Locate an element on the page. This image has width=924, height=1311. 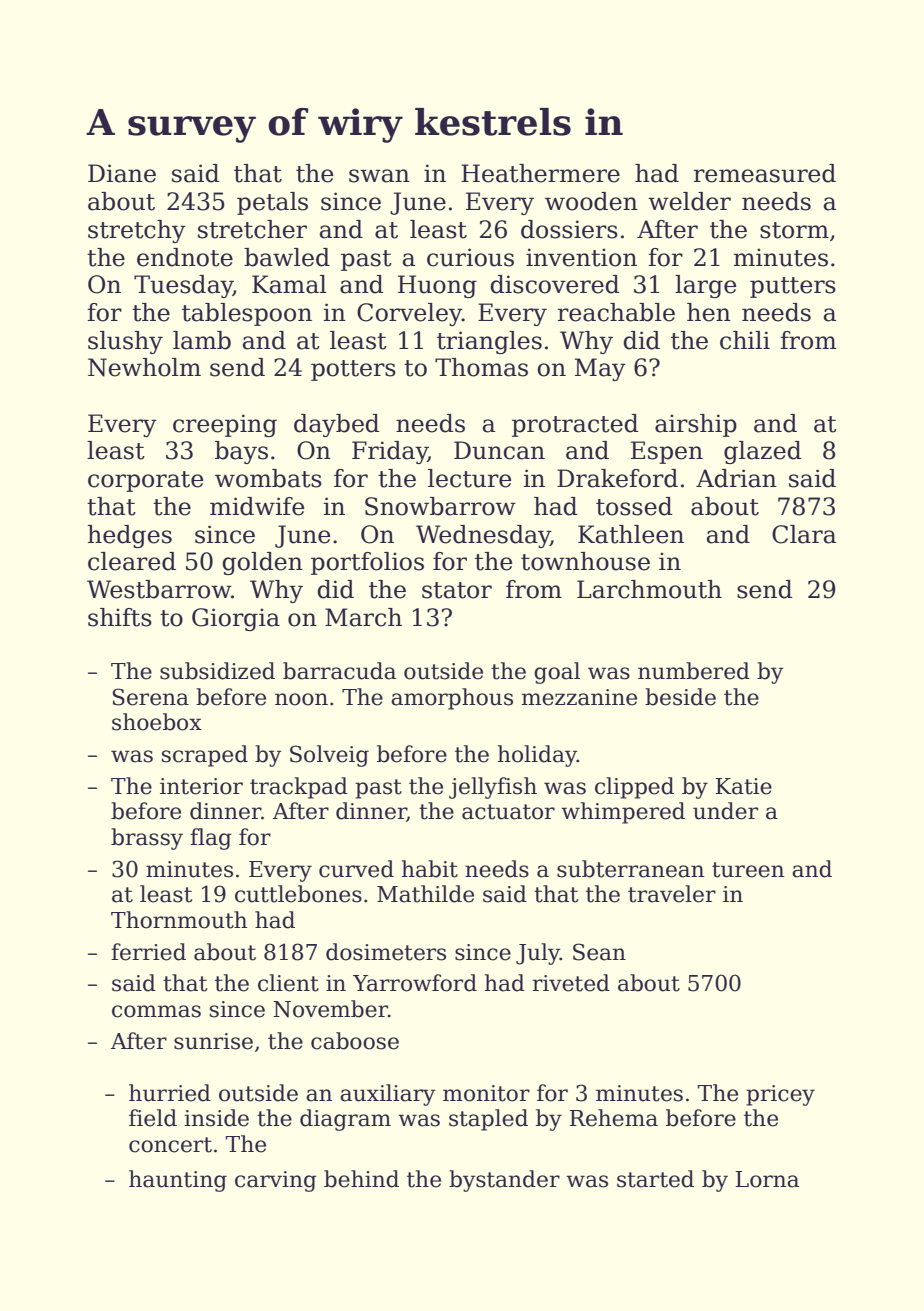
holiday is located at coordinates (537, 756).
